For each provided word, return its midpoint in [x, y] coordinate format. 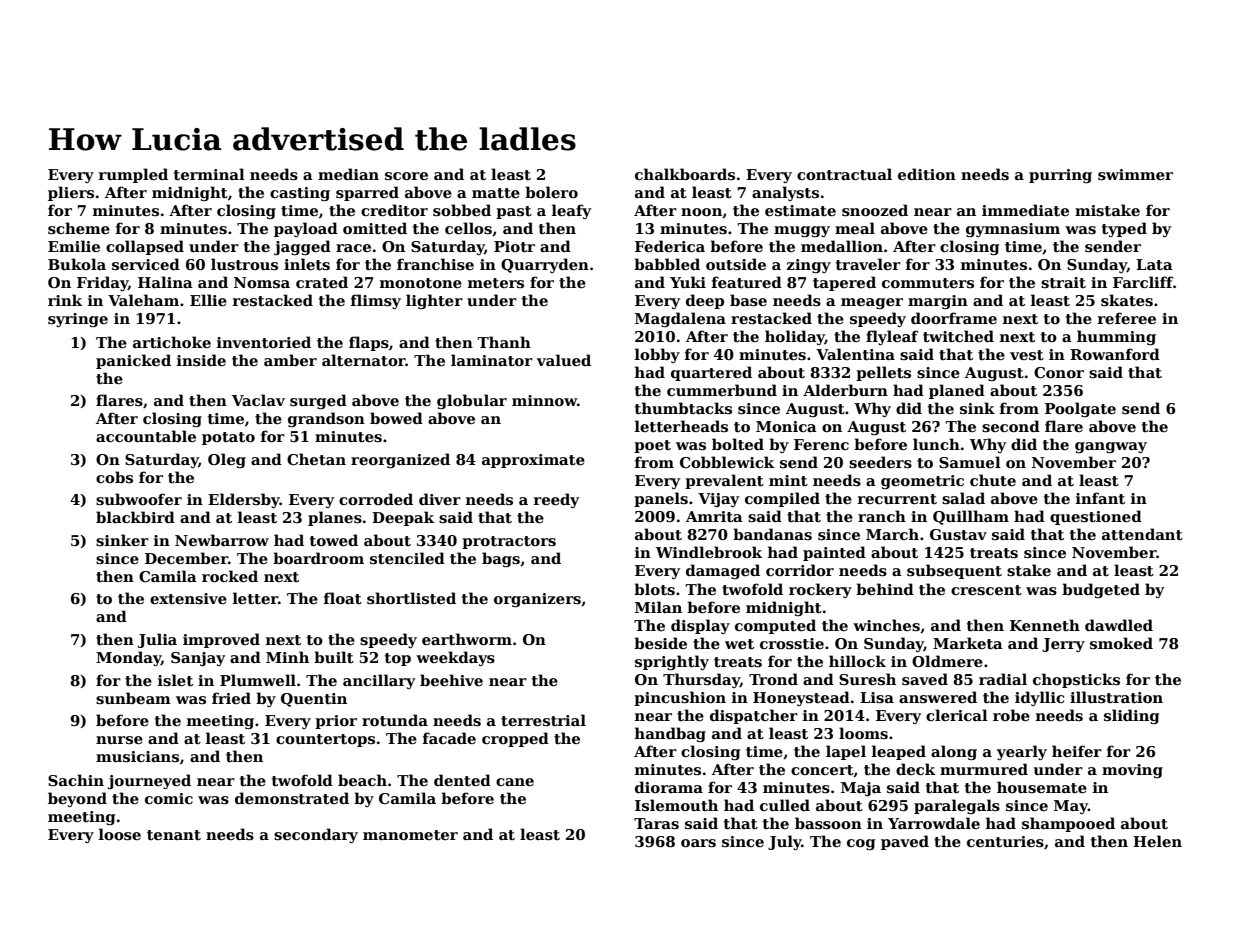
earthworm [467, 639]
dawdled [1119, 625]
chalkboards [685, 174]
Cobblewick [727, 462]
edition [927, 174]
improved [221, 640]
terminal [209, 174]
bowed [396, 418]
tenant [174, 835]
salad [963, 498]
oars [698, 843]
